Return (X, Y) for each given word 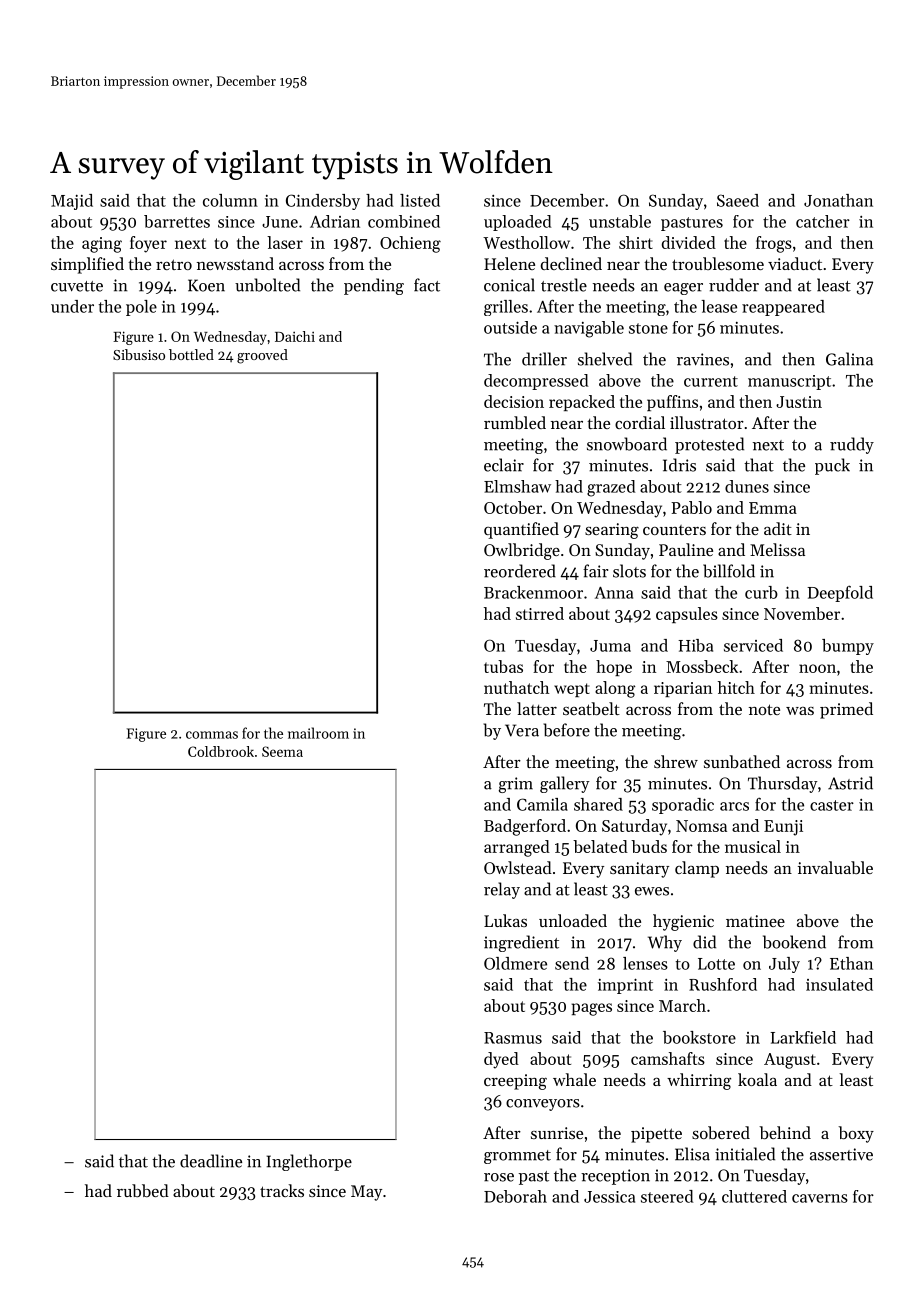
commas (212, 735)
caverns (820, 1198)
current (711, 381)
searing (612, 531)
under (72, 306)
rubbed (143, 1190)
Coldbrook (221, 751)
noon (817, 668)
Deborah (515, 1196)
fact (427, 285)
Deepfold (840, 593)
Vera (522, 730)
